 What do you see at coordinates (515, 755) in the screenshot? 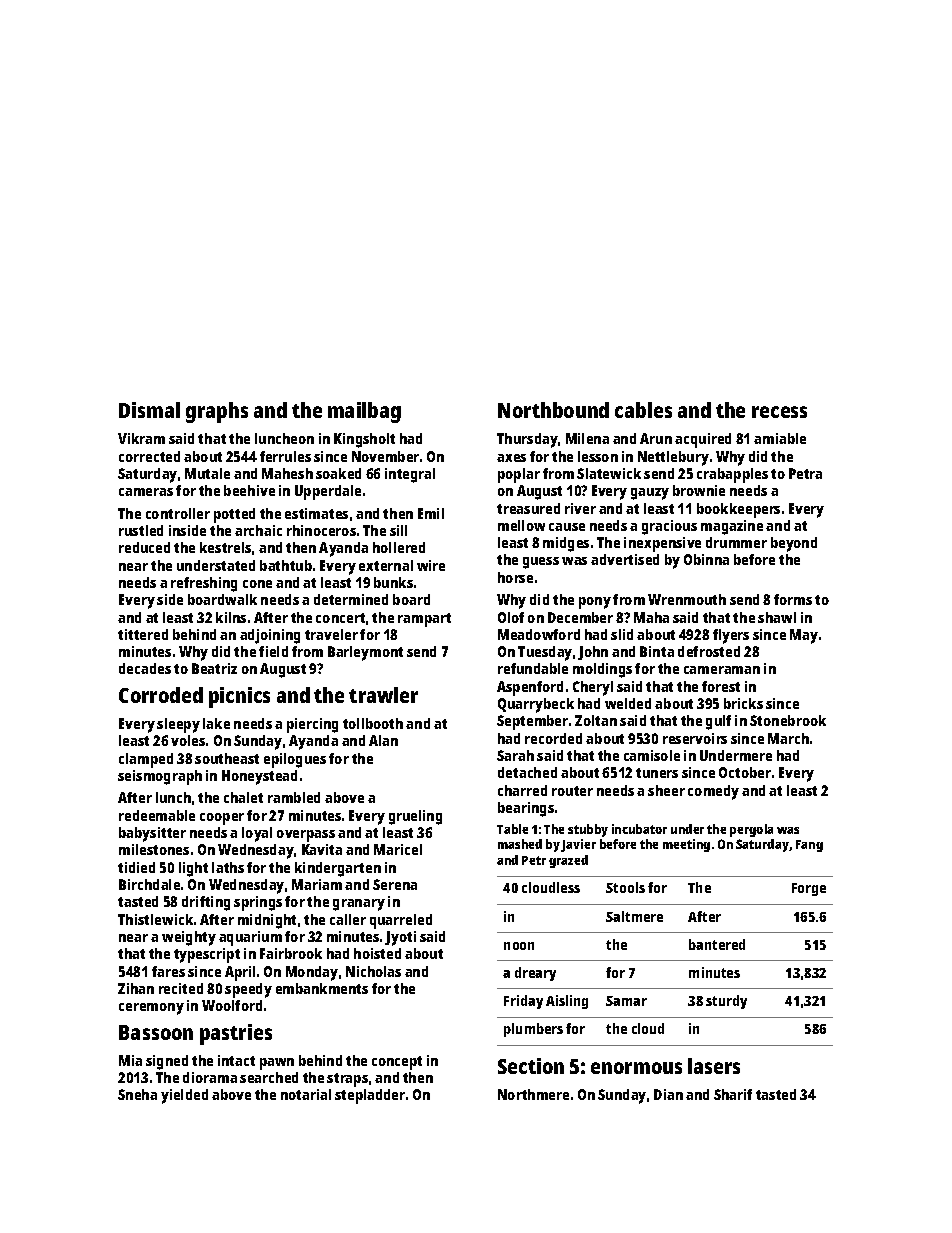
I see `Sarah` at bounding box center [515, 755].
